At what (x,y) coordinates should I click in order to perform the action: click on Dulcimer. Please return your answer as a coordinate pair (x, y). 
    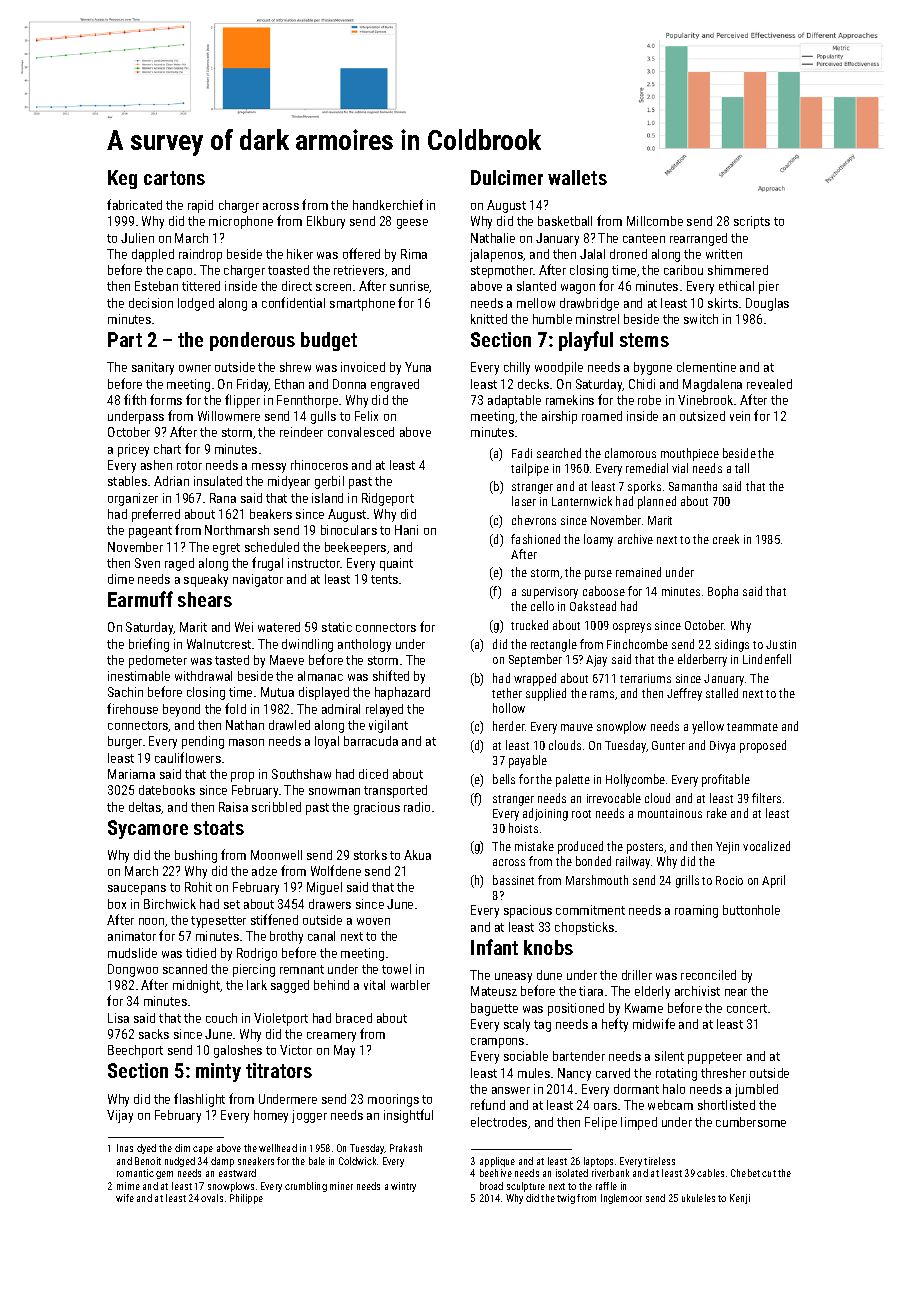
    Looking at the image, I should click on (507, 177).
